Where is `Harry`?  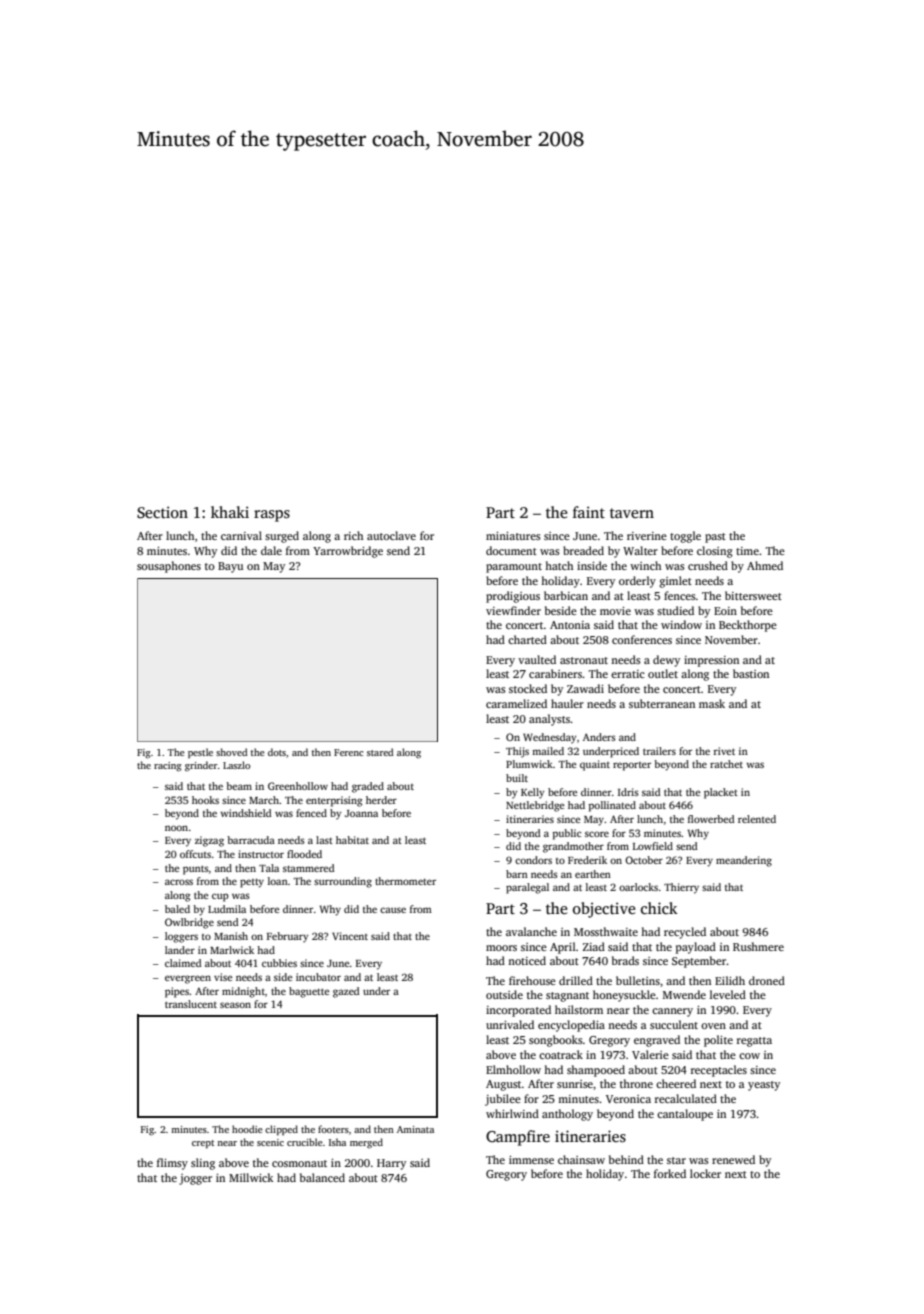 Harry is located at coordinates (391, 1164).
